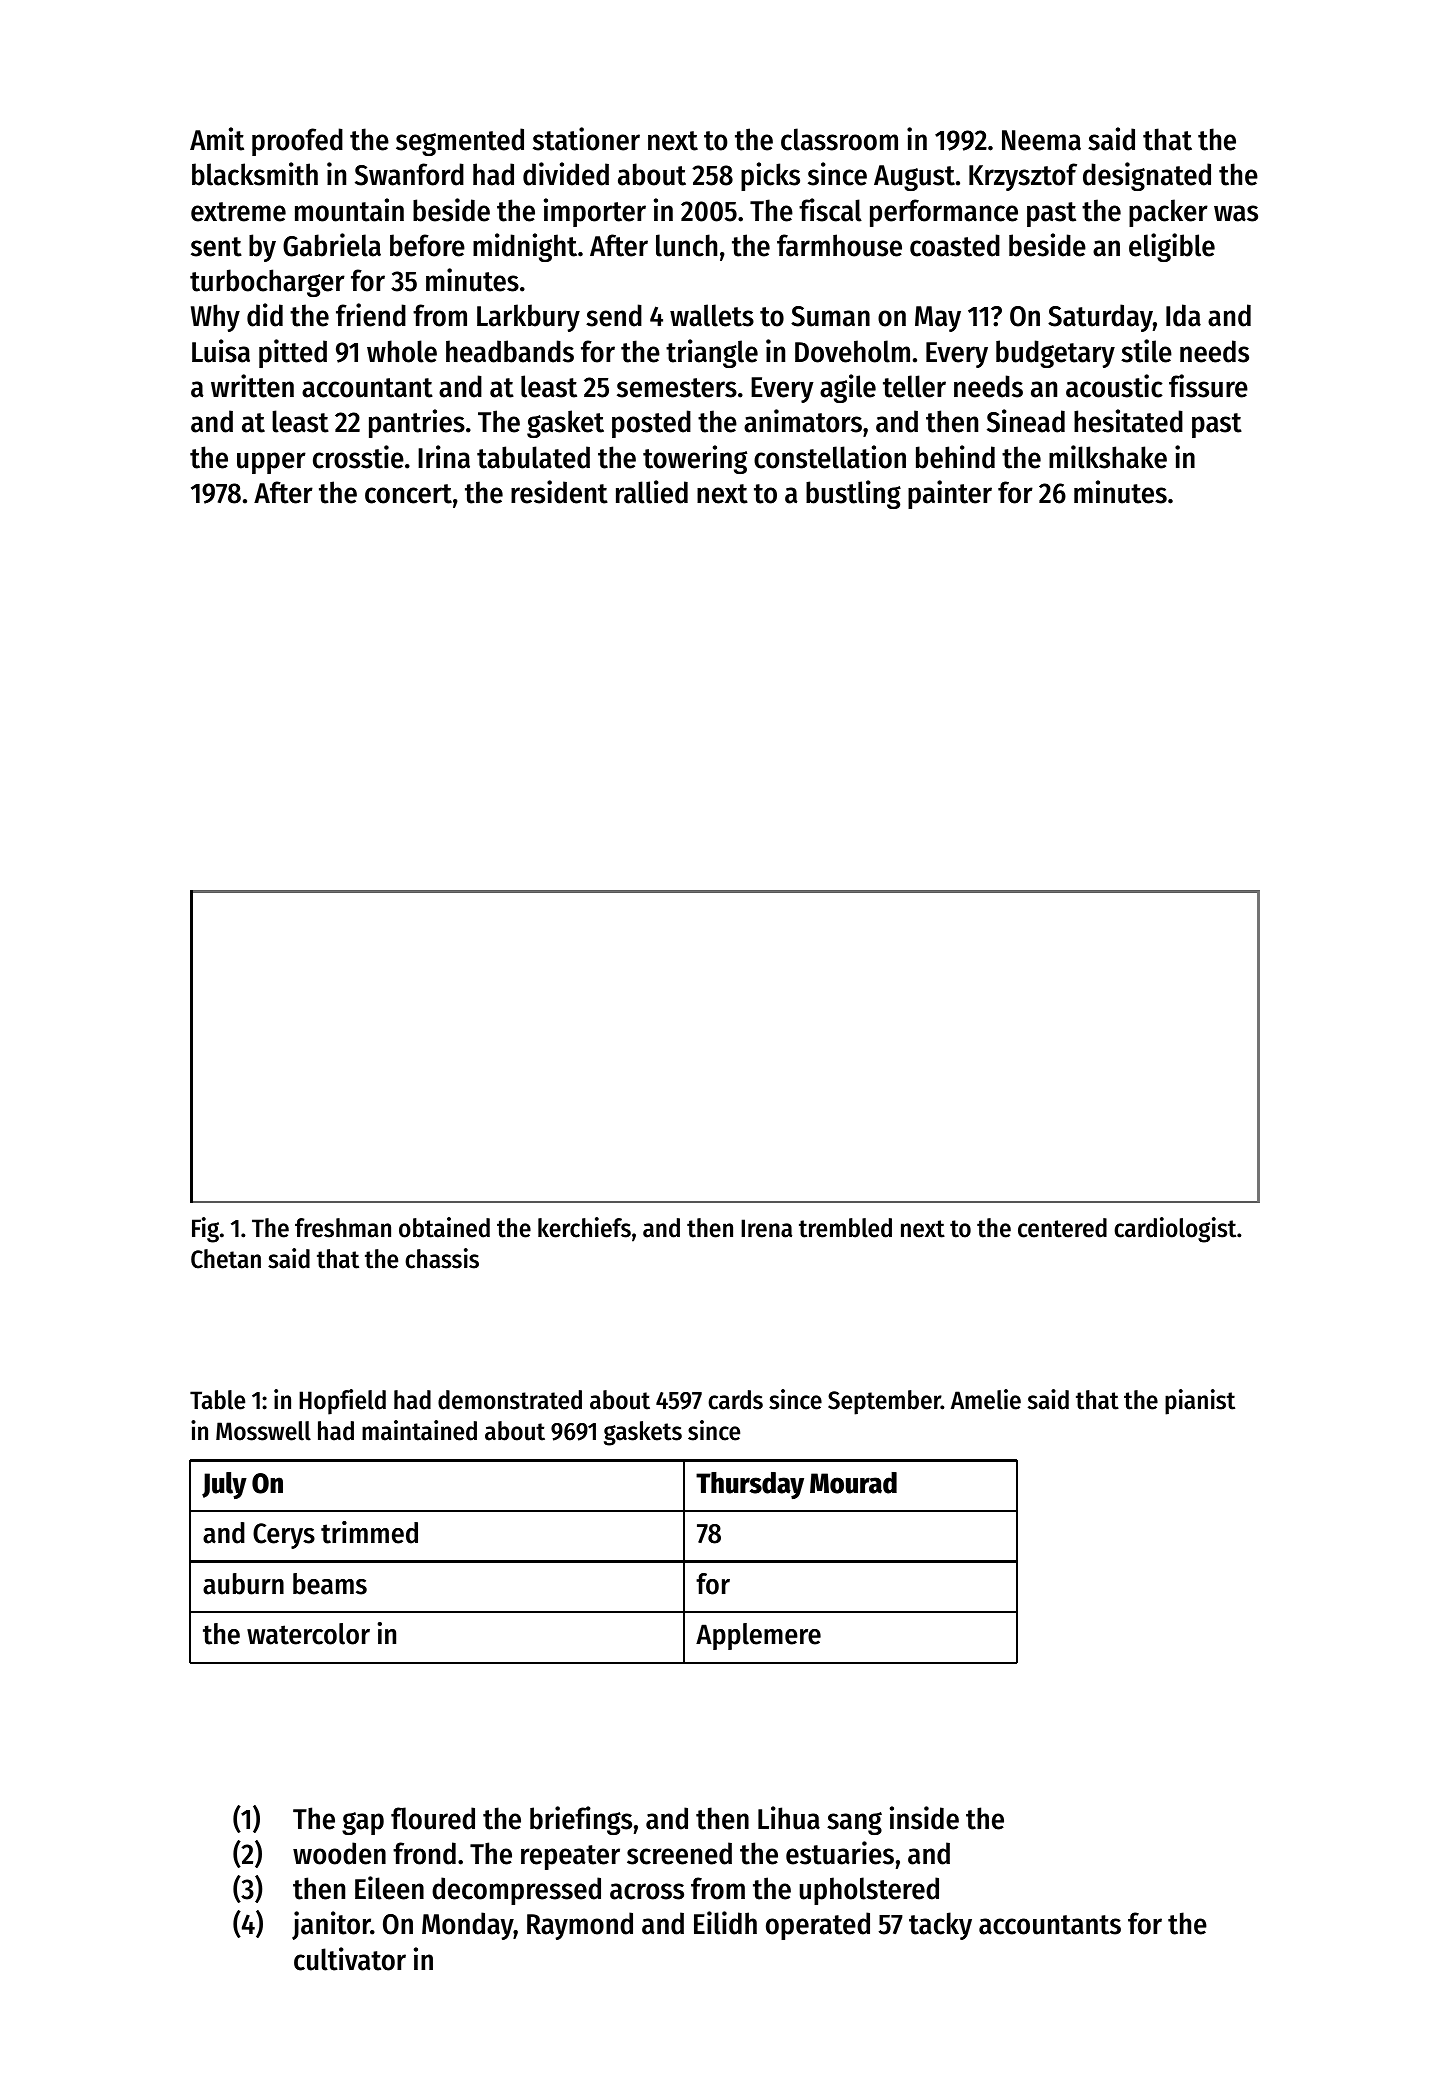 The width and height of the screenshot is (1450, 2100). I want to click on farmhouse, so click(839, 245).
